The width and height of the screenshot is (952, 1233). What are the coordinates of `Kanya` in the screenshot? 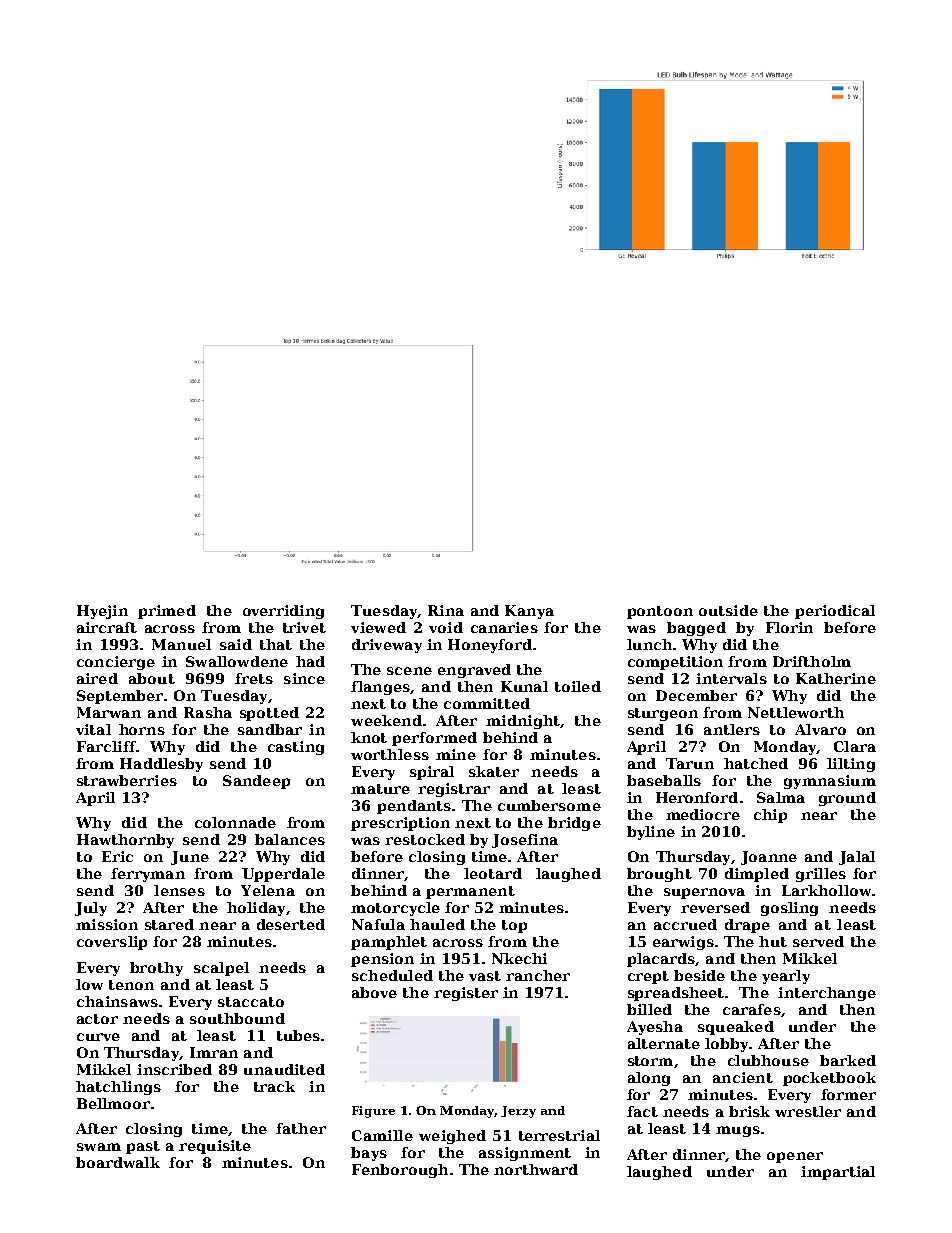 It's located at (529, 612).
